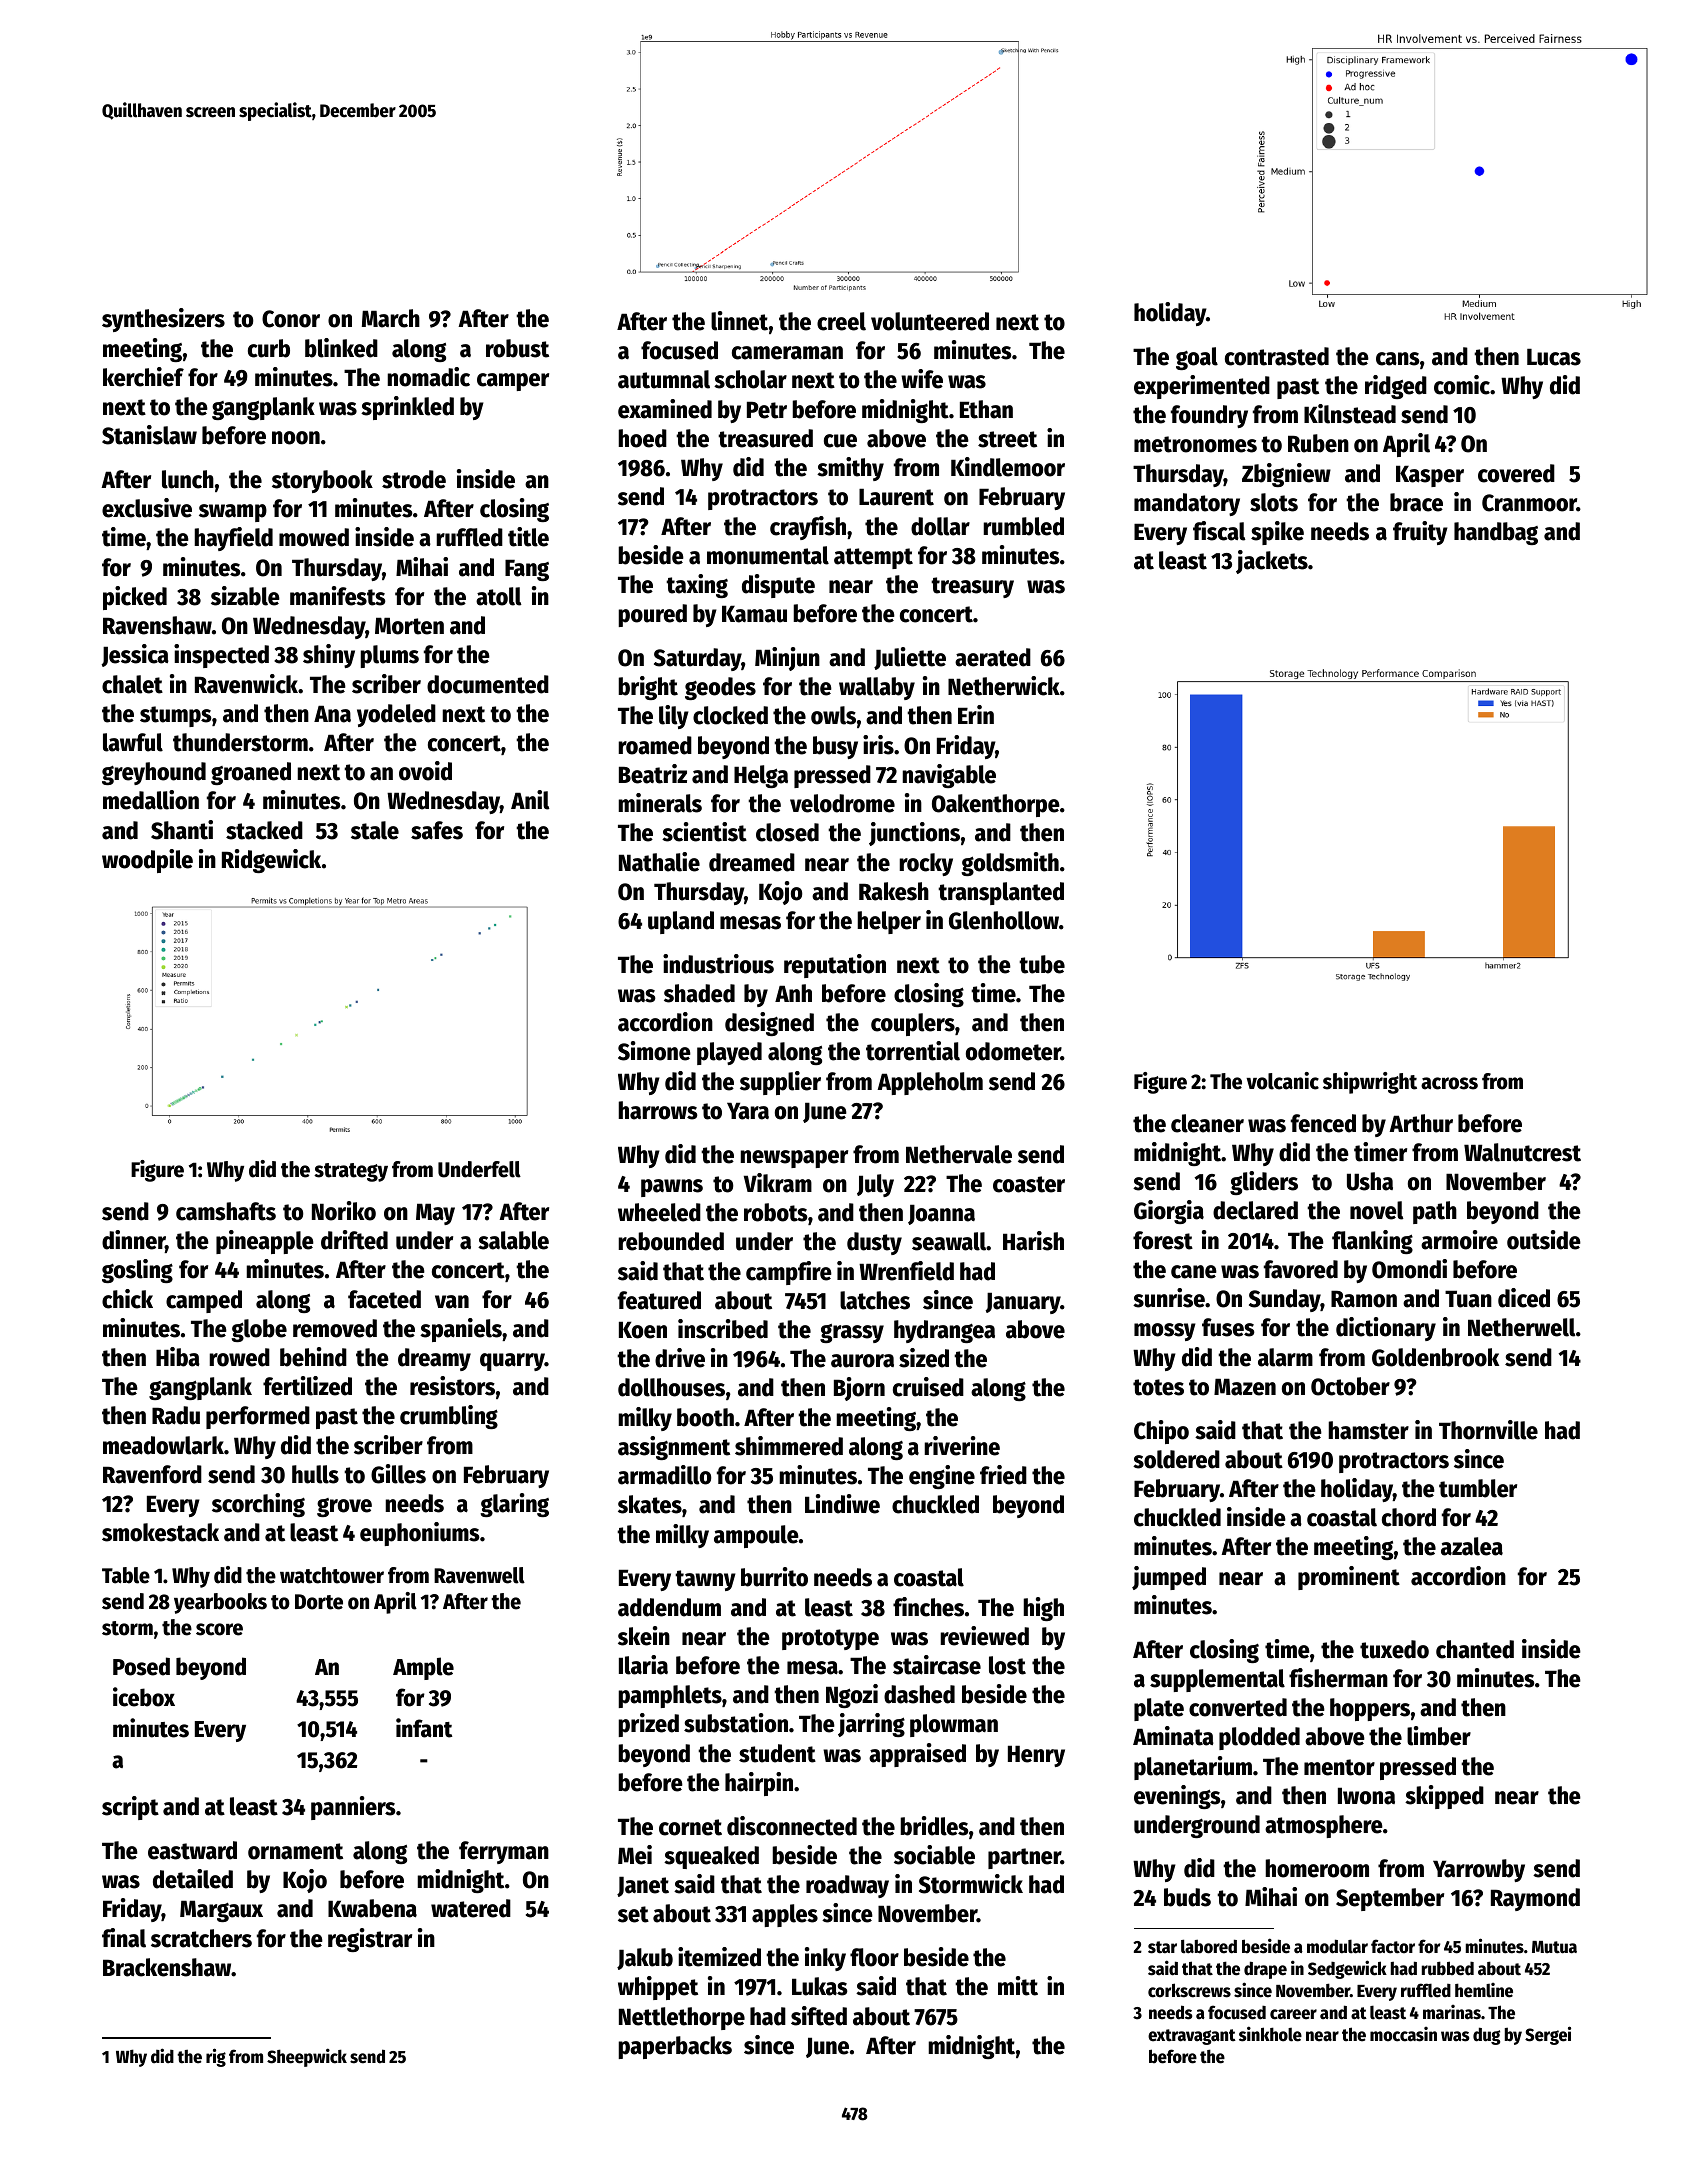  Describe the element at coordinates (124, 1938) in the screenshot. I see `final` at that location.
